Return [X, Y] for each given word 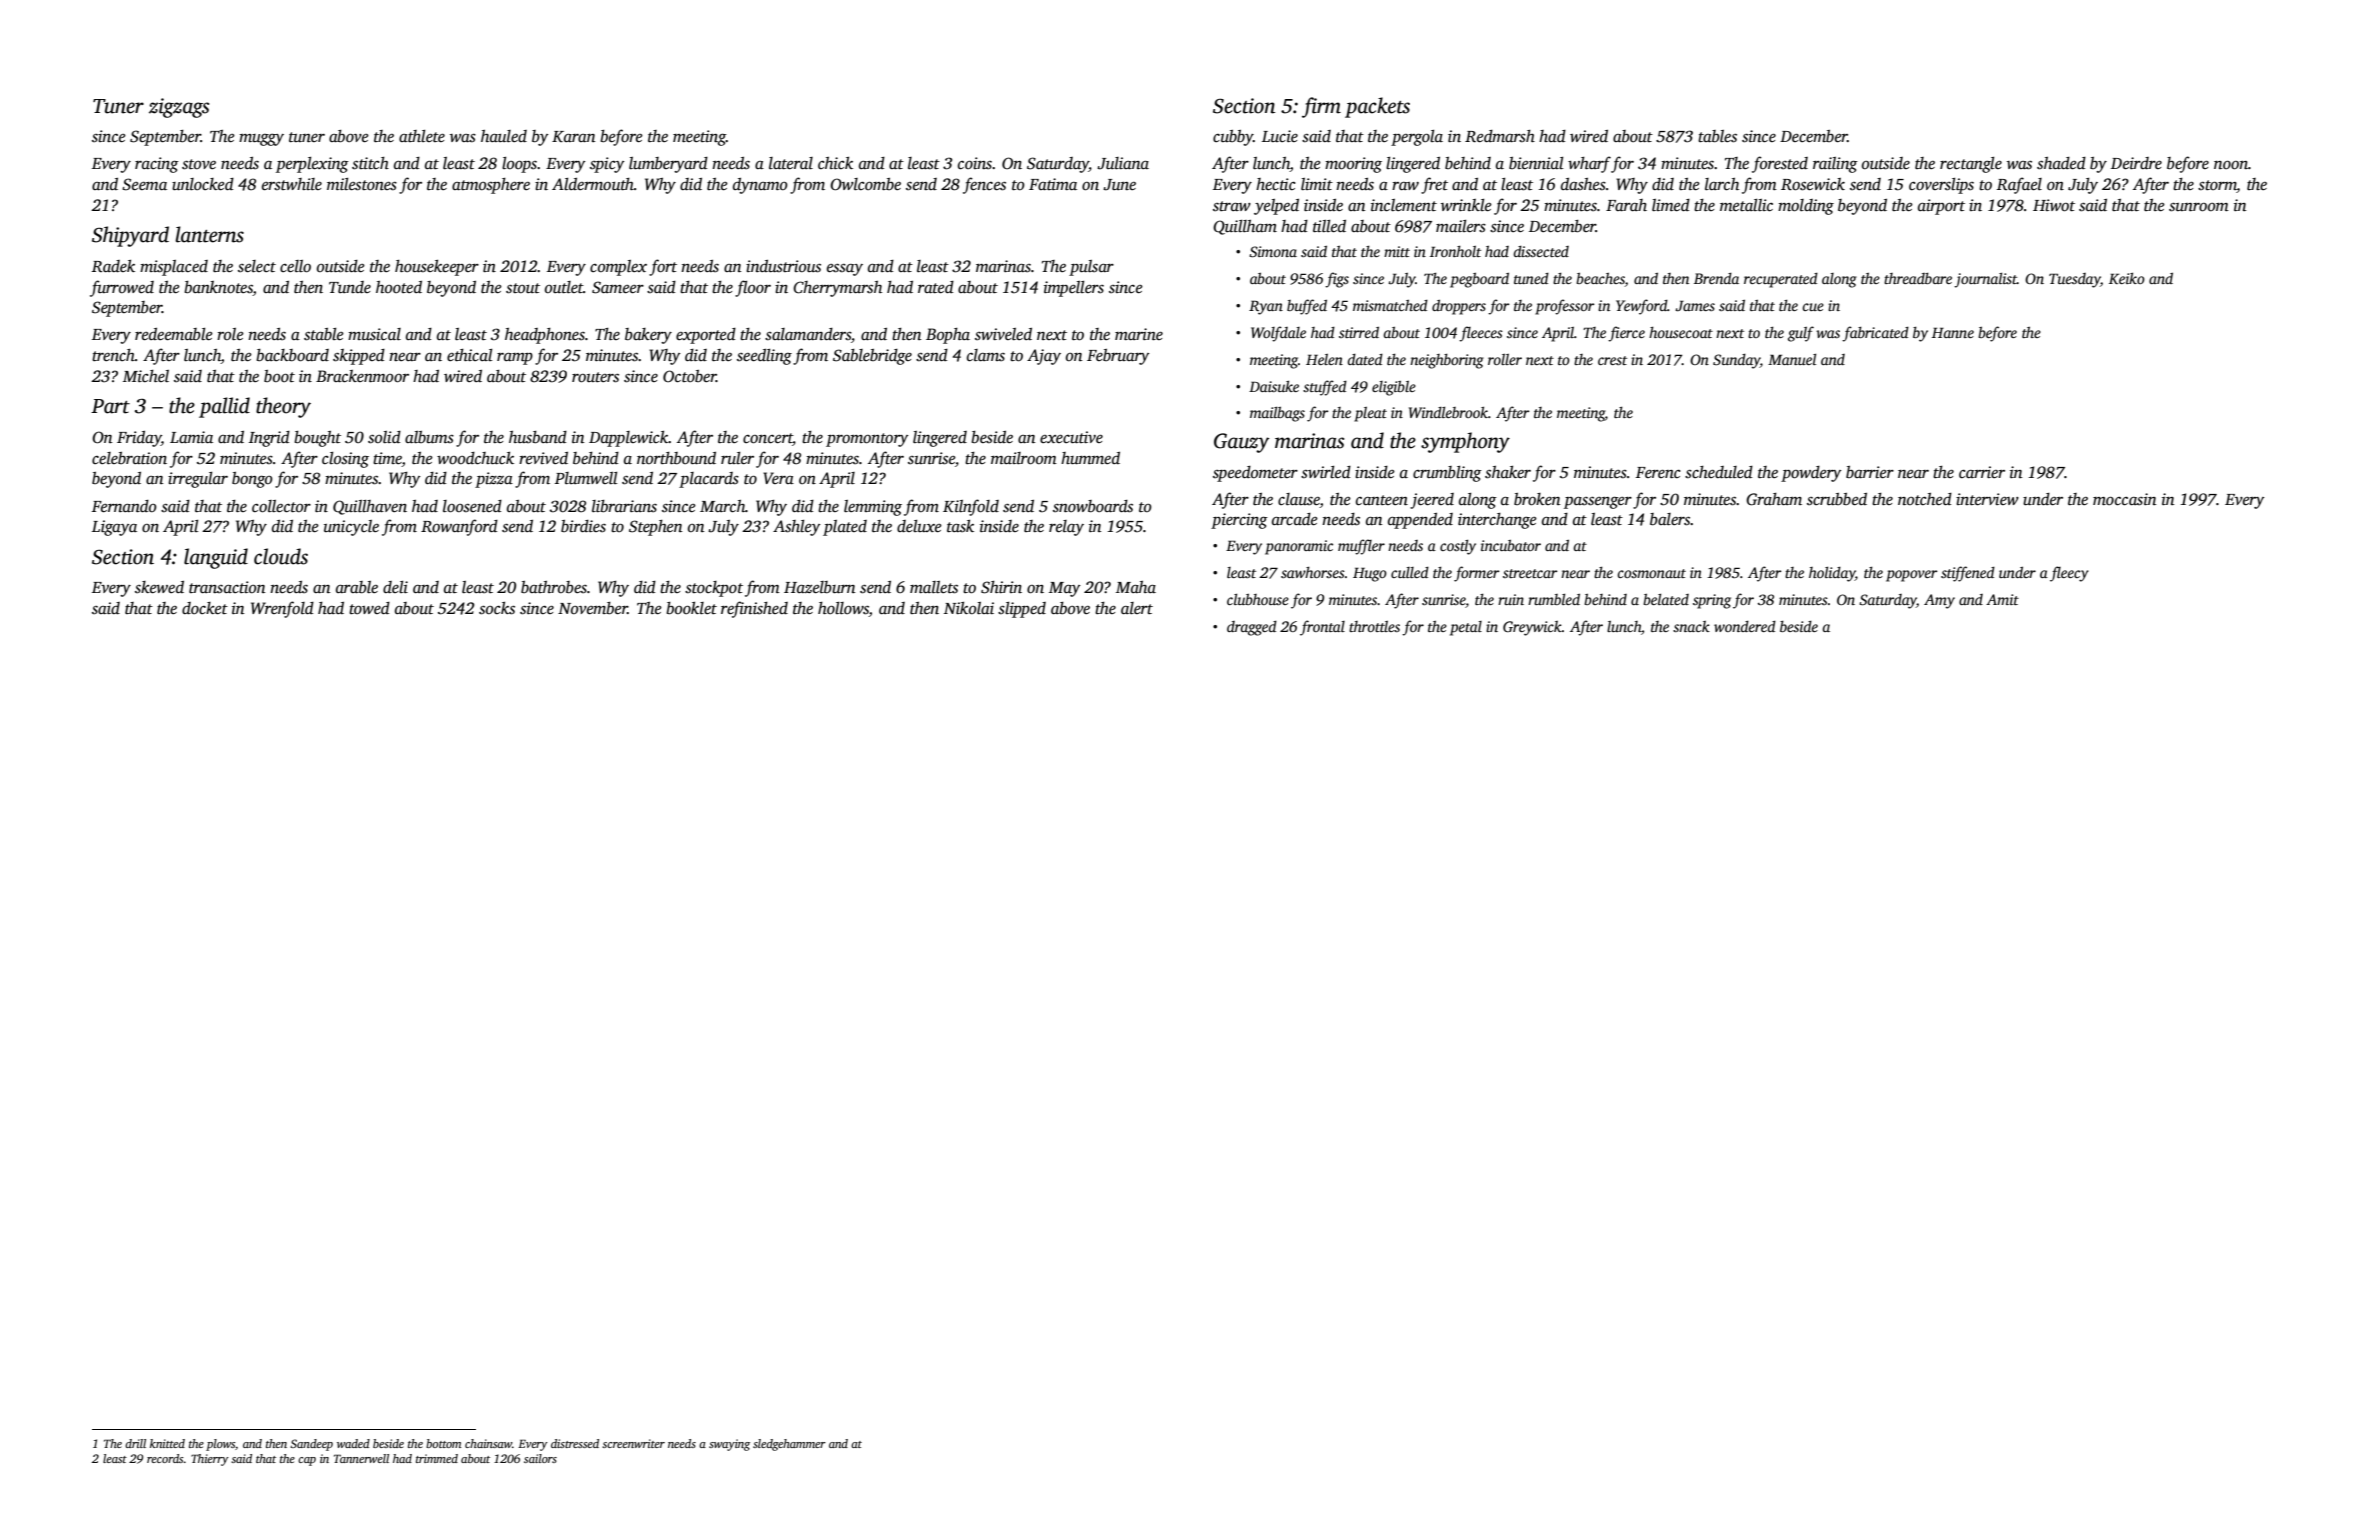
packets [1377, 107]
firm [1321, 107]
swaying [729, 1445]
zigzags [179, 108]
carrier [1982, 472]
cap [307, 1461]
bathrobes [554, 587]
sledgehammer [789, 1445]
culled [1410, 572]
